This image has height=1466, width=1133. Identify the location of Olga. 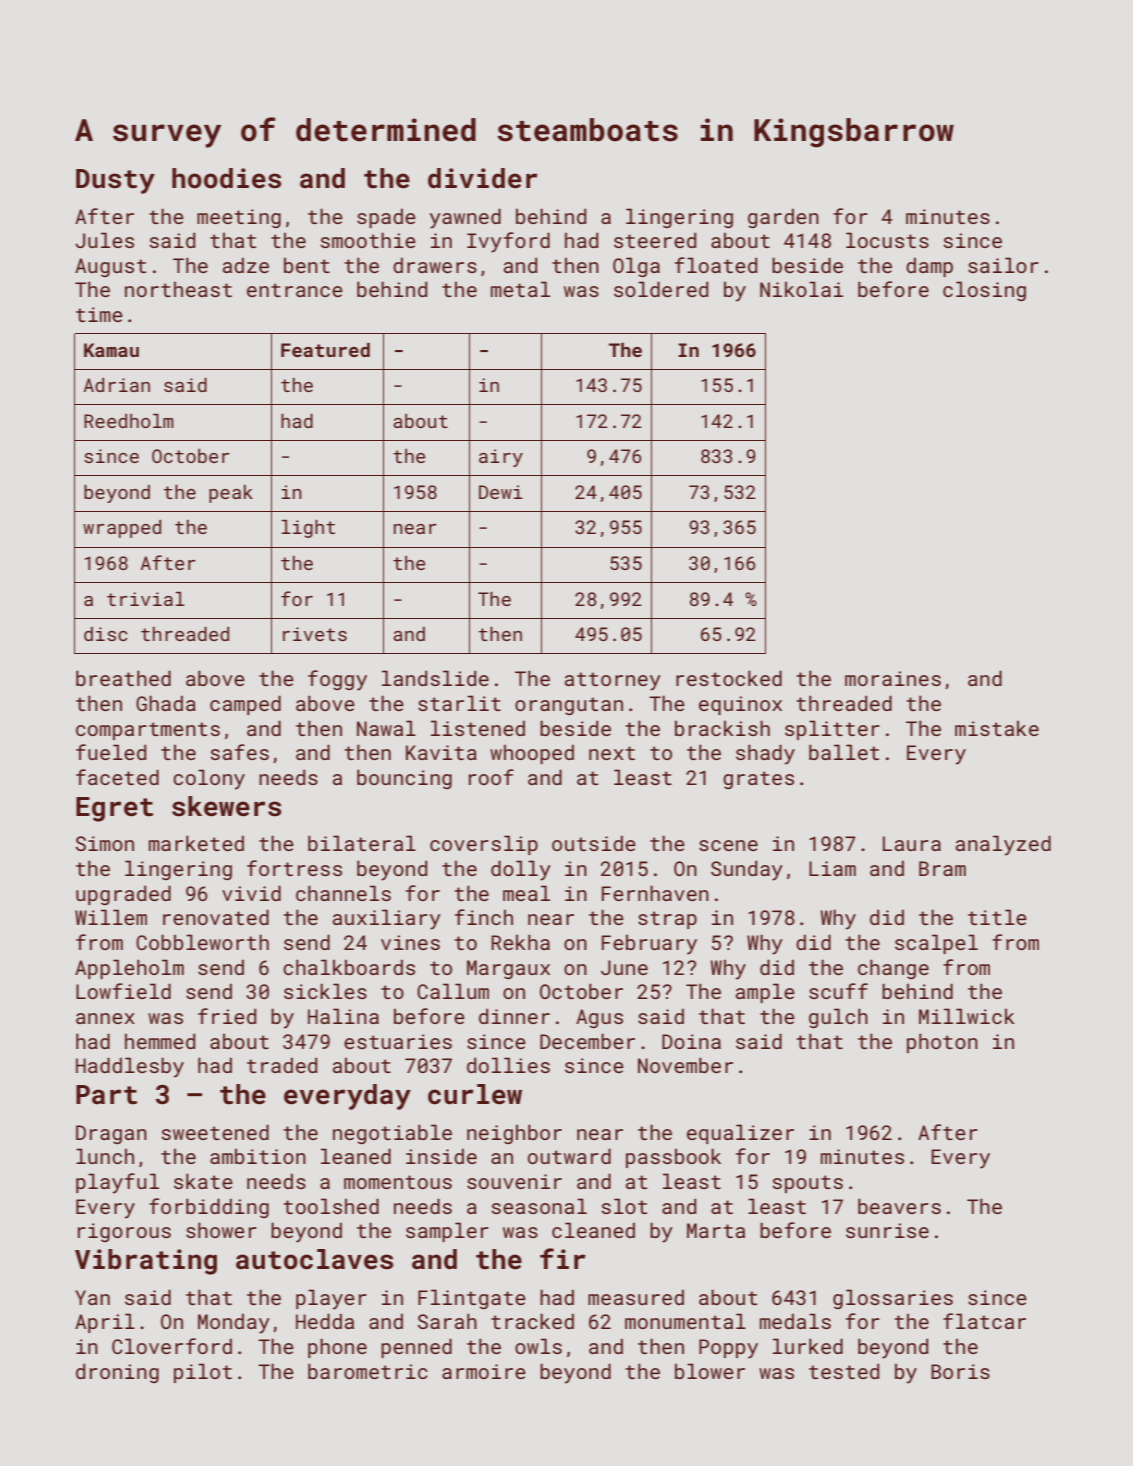
(636, 267).
